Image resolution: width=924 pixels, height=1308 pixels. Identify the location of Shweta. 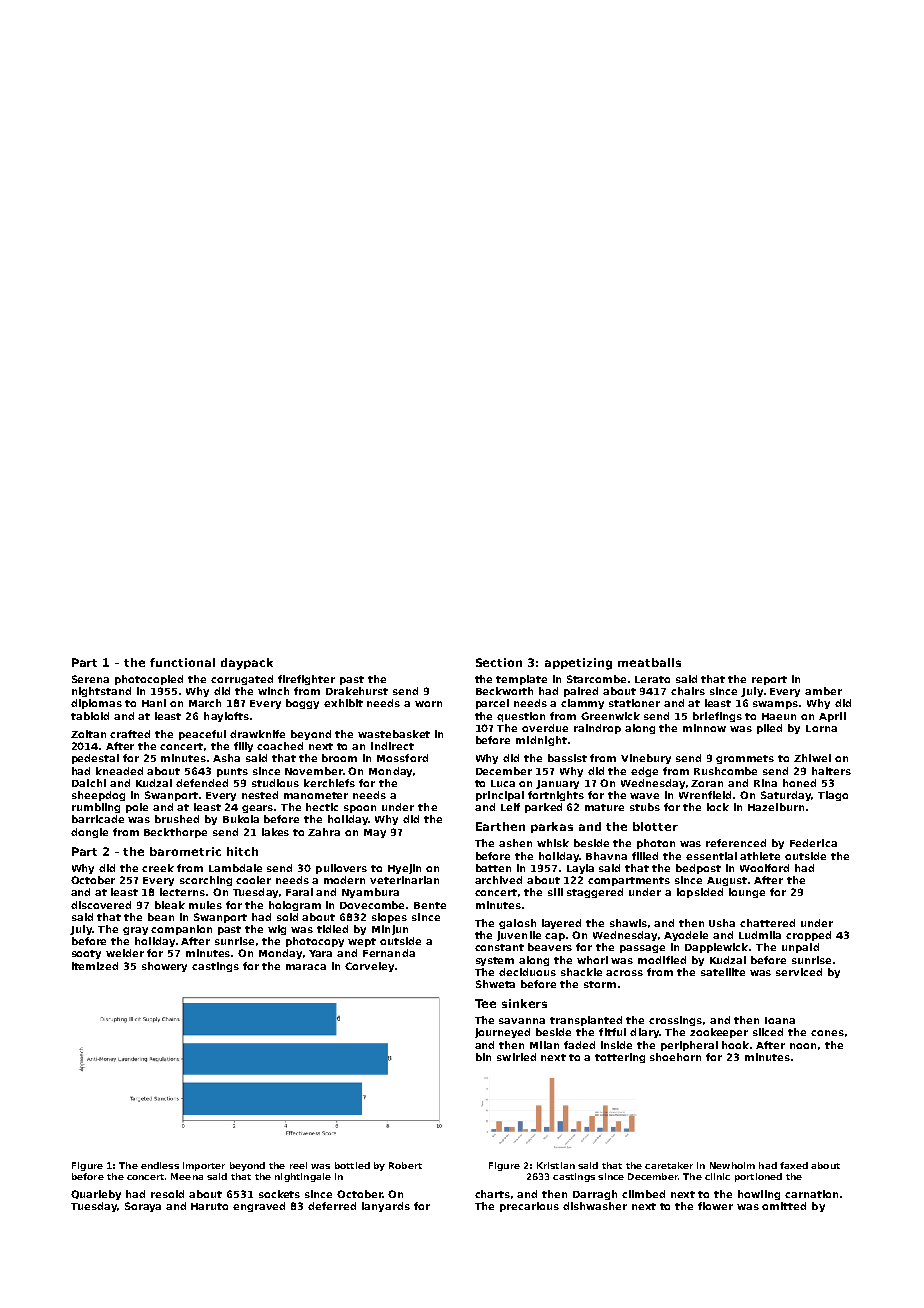
(495, 984).
